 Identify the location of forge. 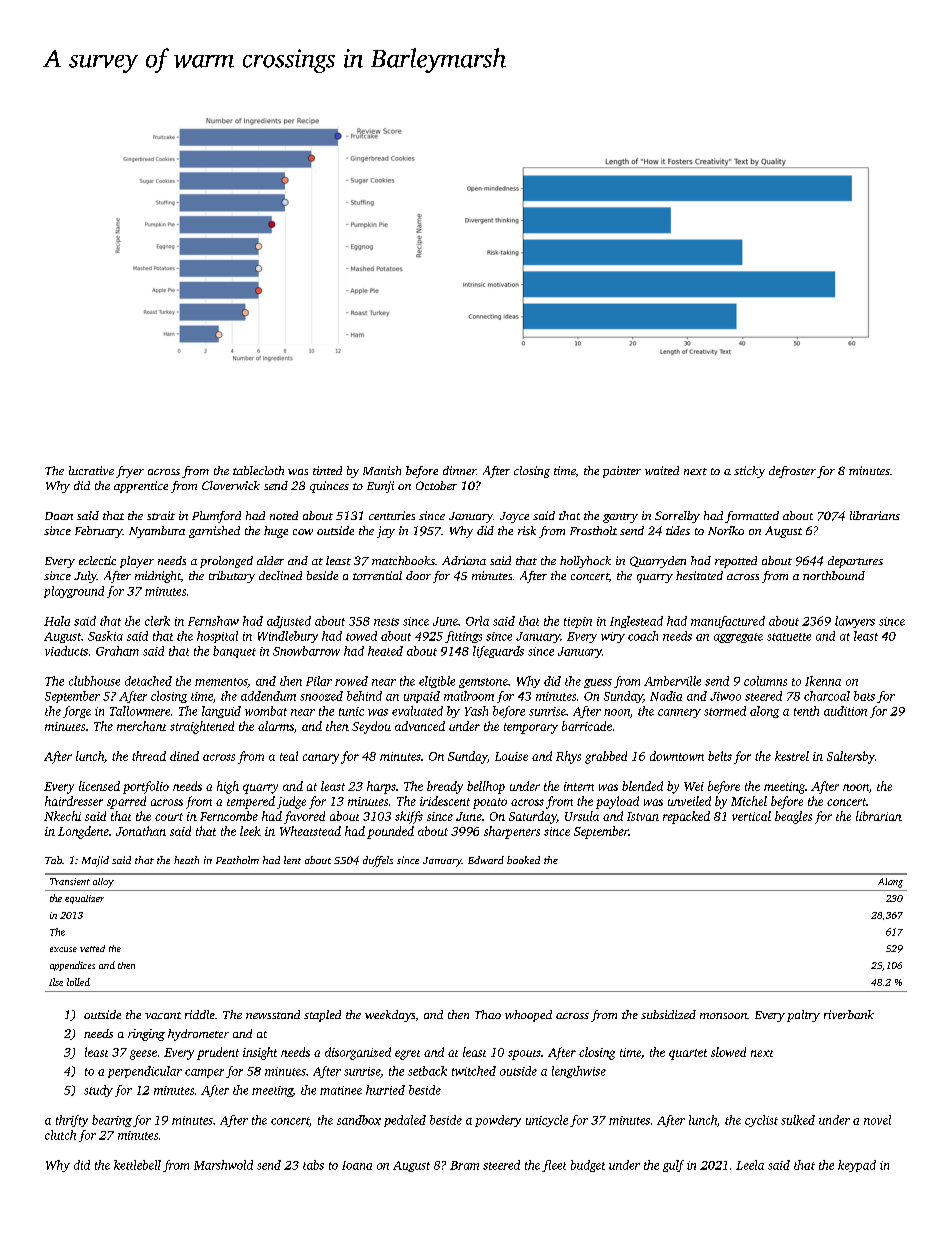
(77, 712).
